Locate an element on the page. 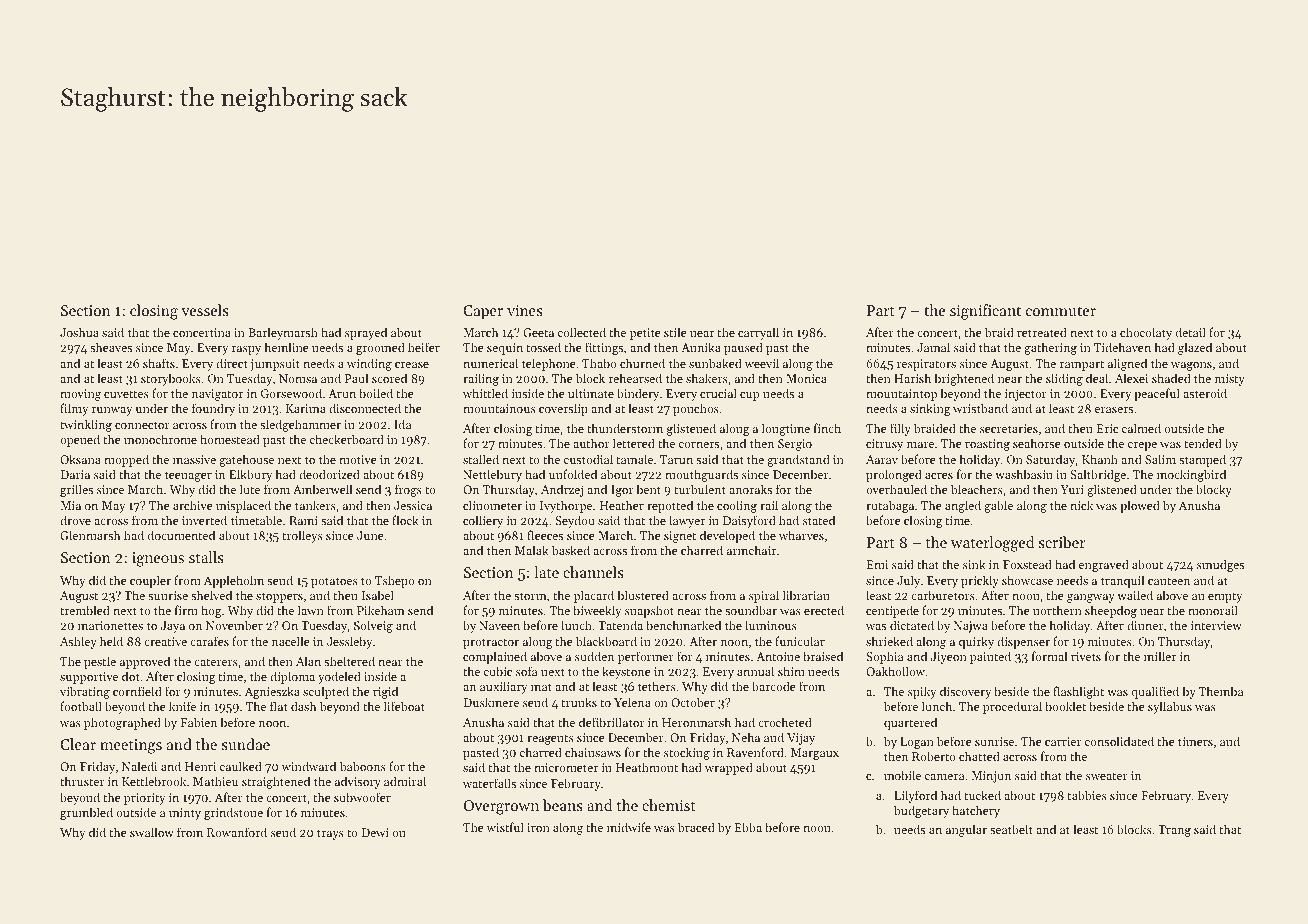  commuter is located at coordinates (1061, 311).
